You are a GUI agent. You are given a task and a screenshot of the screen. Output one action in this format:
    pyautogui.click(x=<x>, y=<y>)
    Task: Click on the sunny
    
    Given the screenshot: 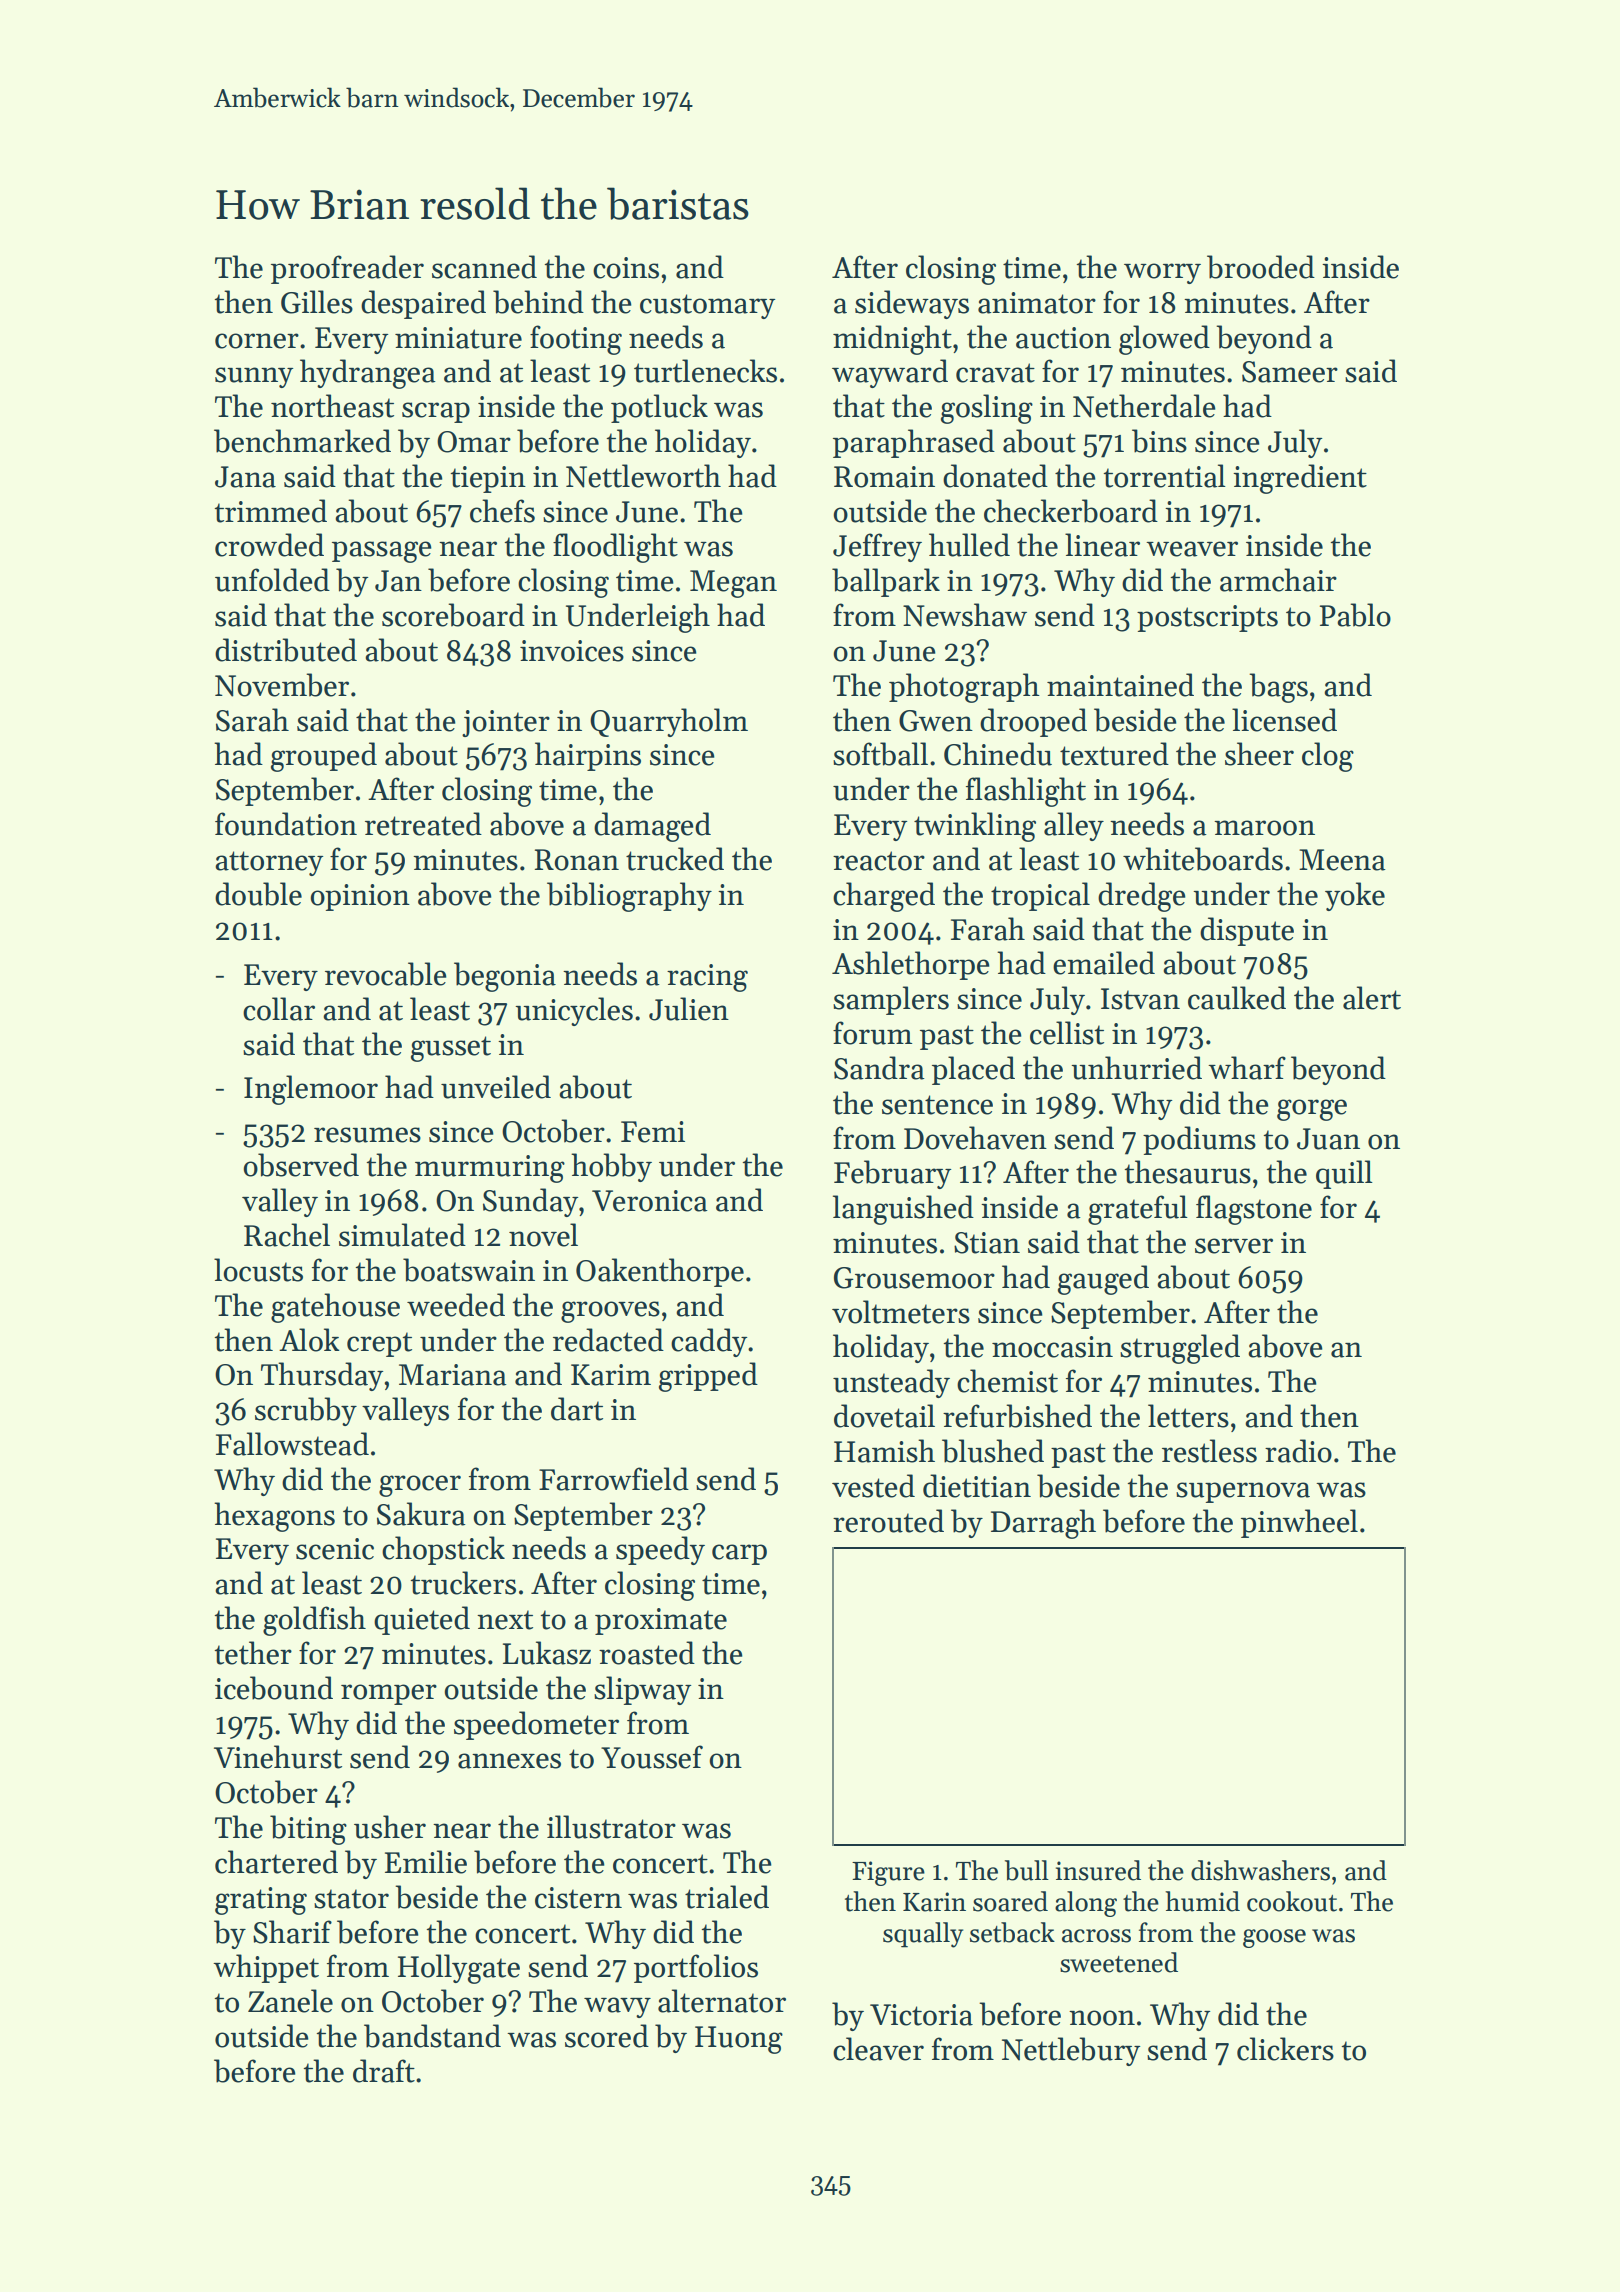 What is the action you would take?
    pyautogui.click(x=254, y=377)
